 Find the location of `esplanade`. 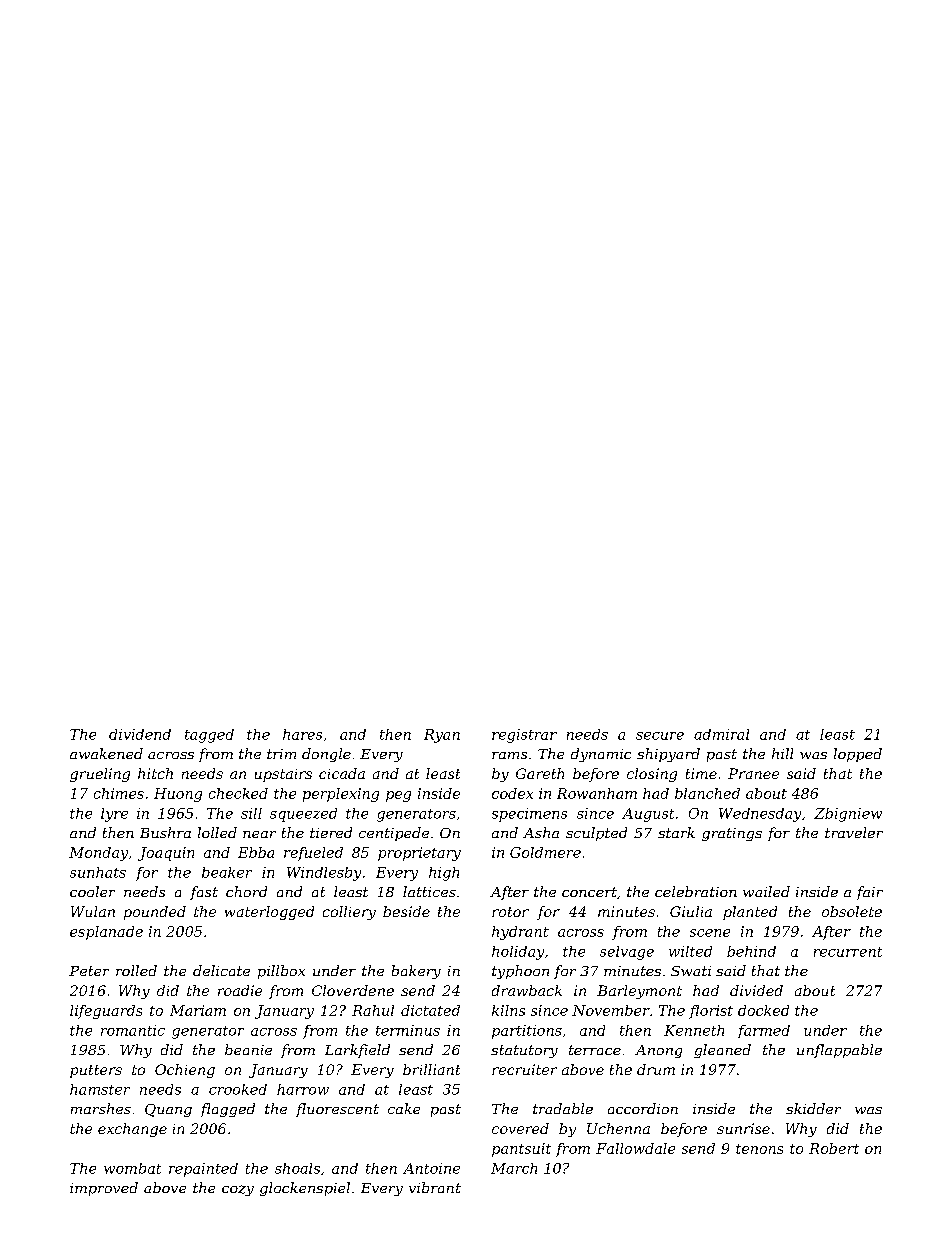

esplanade is located at coordinates (106, 933).
